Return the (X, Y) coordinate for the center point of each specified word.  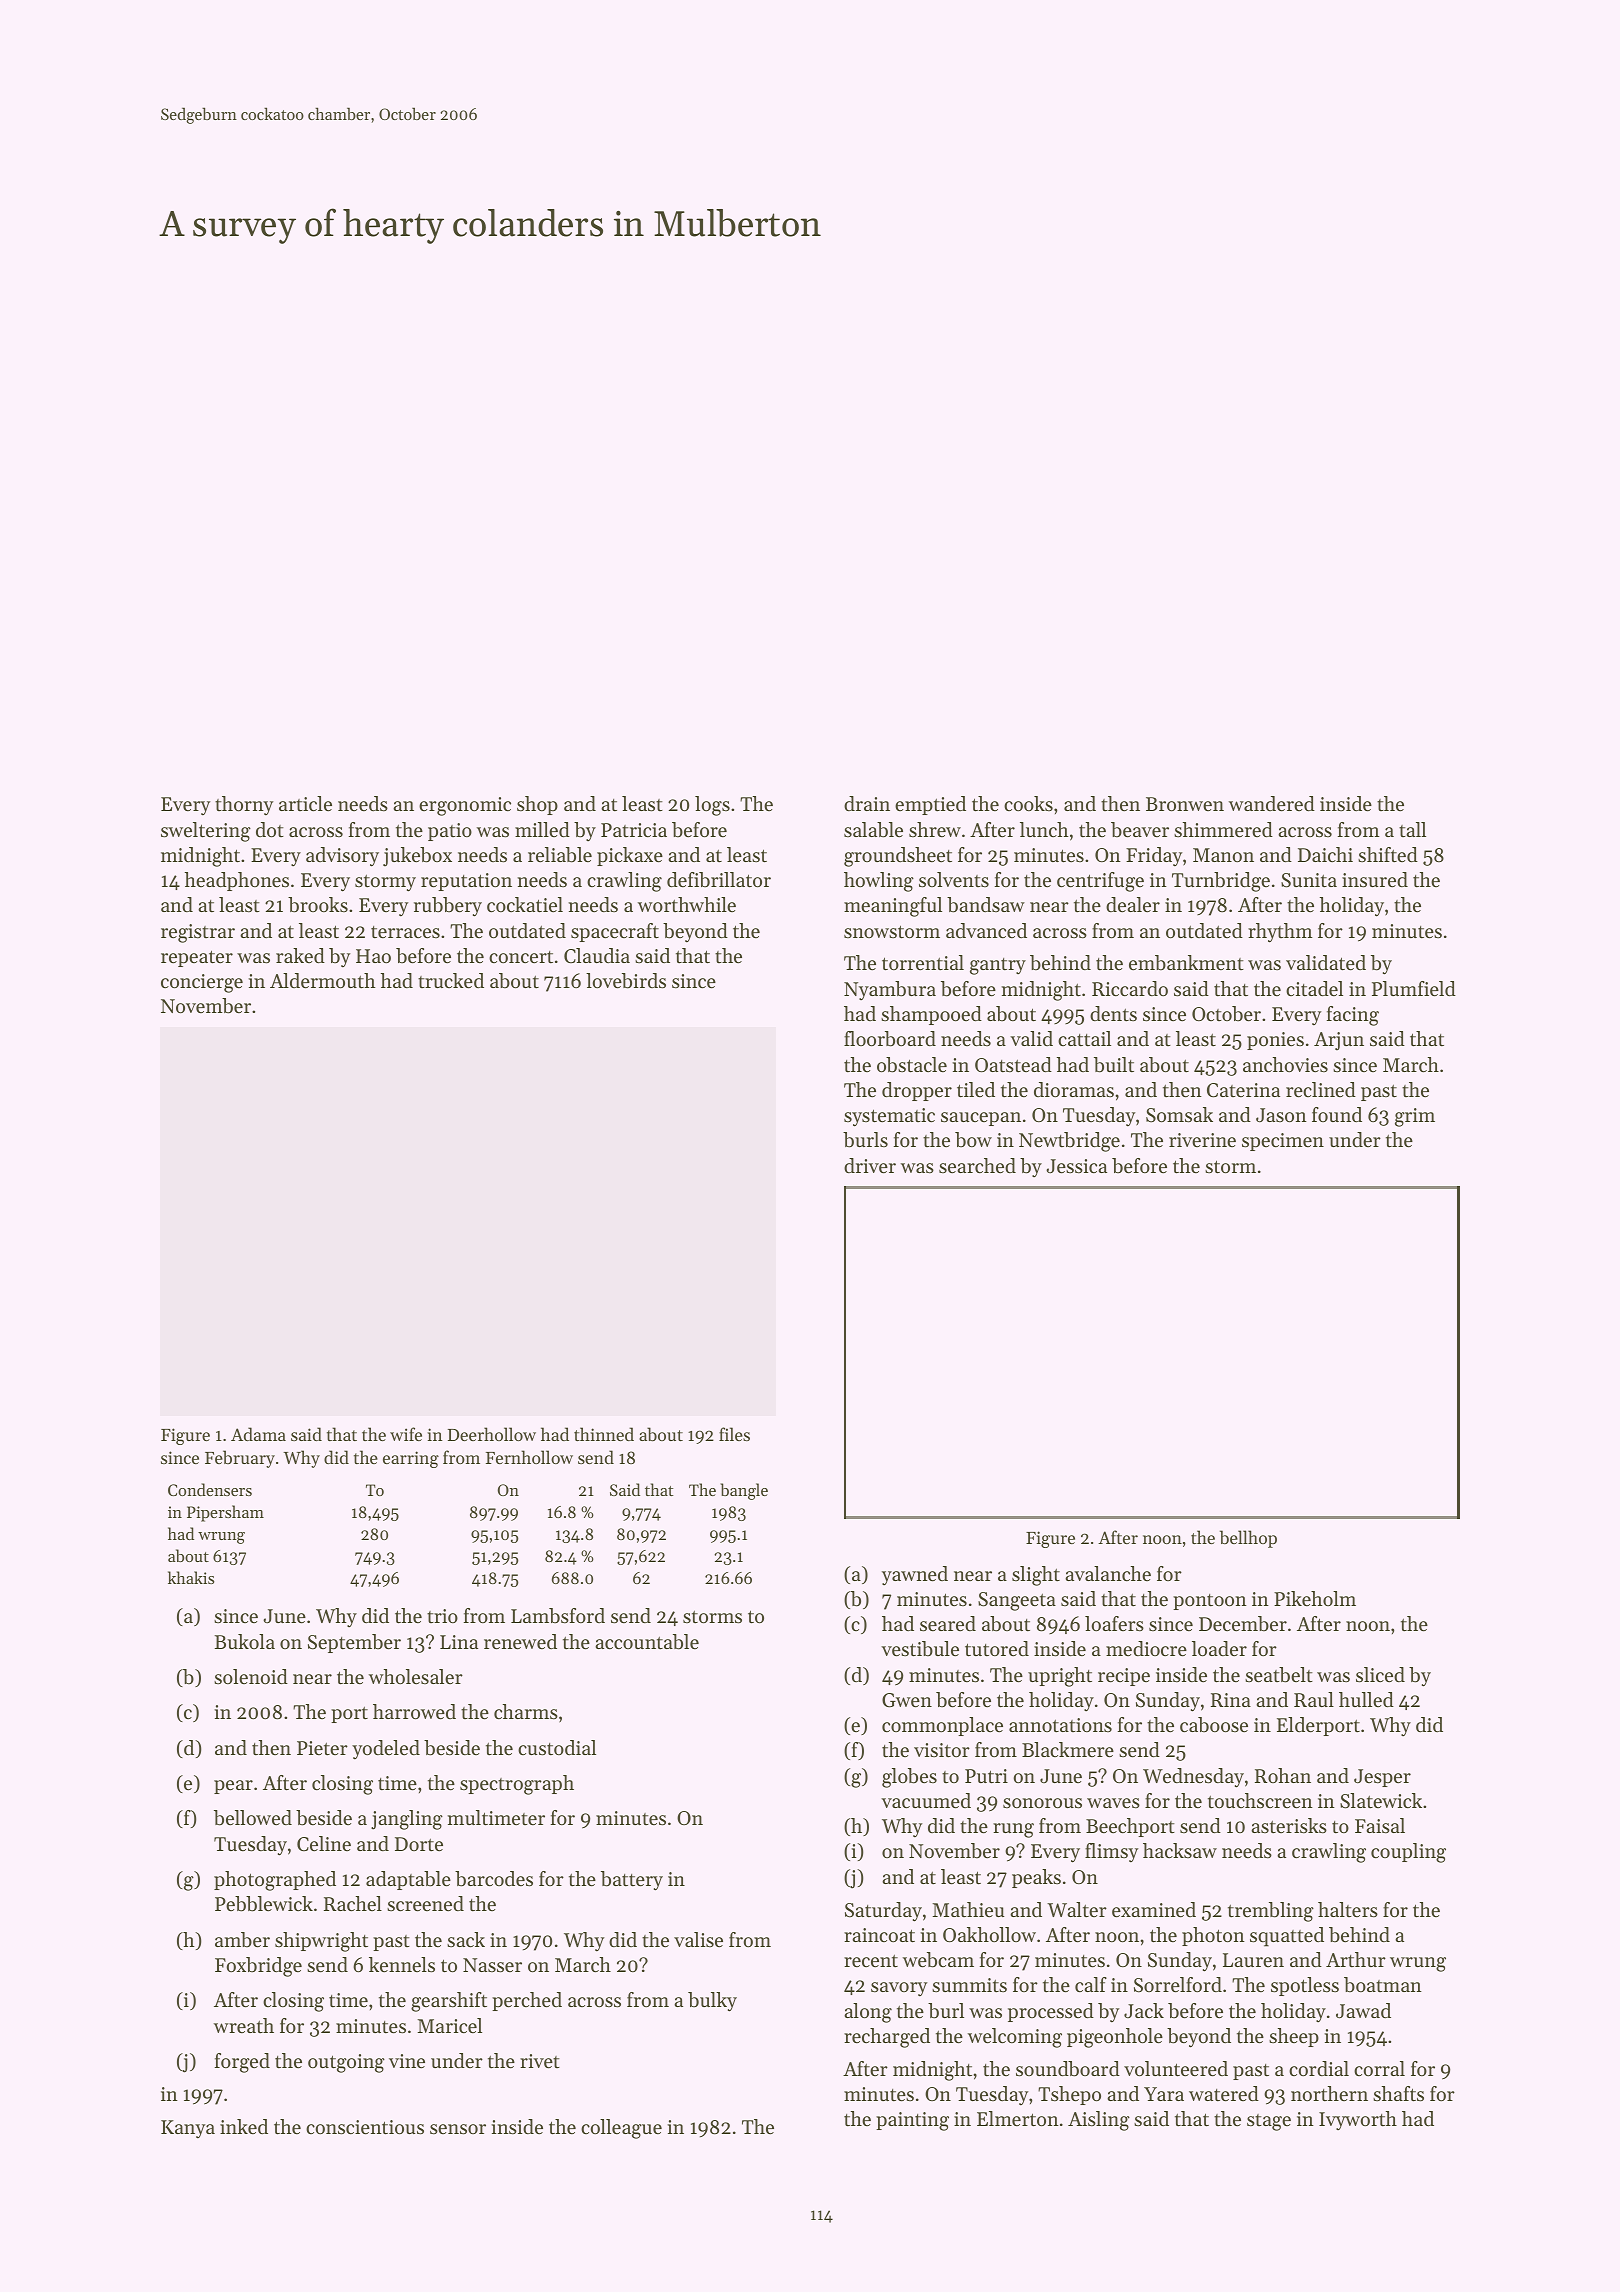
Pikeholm (1315, 1598)
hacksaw (1180, 1850)
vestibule (920, 1649)
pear (233, 1787)
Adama (258, 1434)
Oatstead (1013, 1065)
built (1114, 1065)
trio (442, 1616)
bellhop (1248, 1539)
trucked (451, 981)
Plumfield (1414, 989)
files (734, 1434)
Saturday (883, 1912)
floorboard (890, 1039)
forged (242, 2063)
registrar (198, 933)
